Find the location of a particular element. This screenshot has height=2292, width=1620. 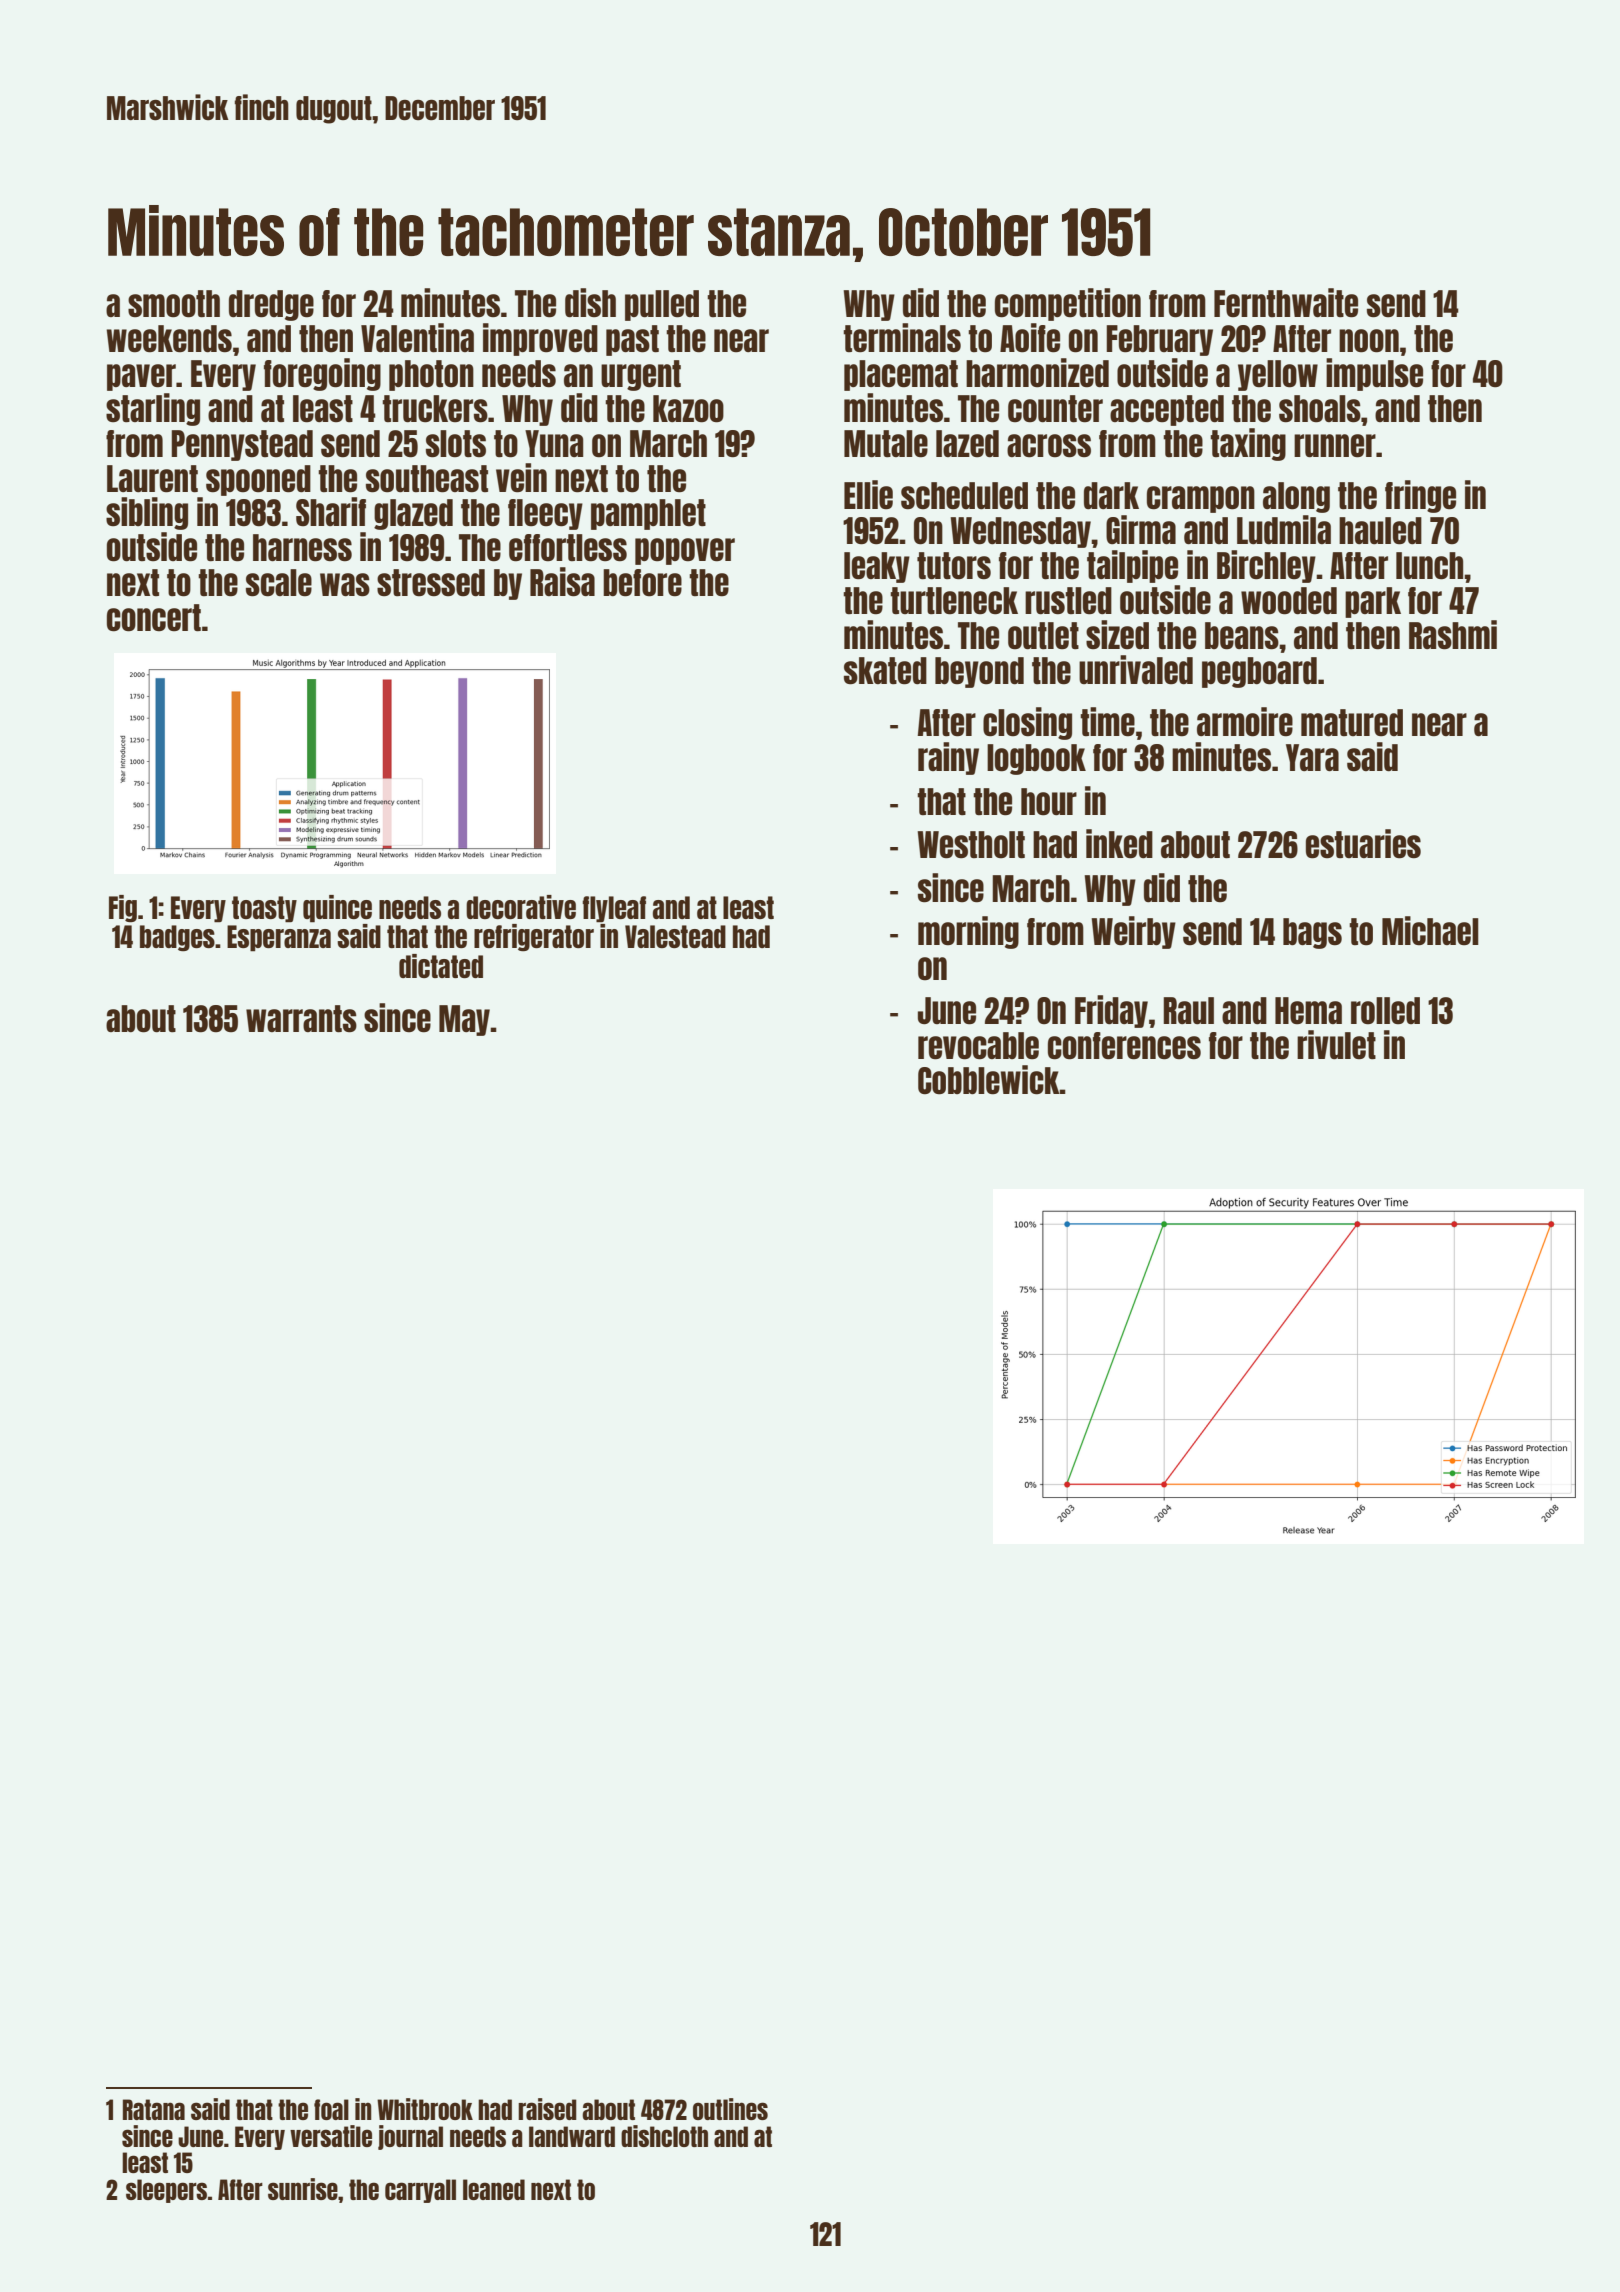

rivulet is located at coordinates (1336, 1044).
